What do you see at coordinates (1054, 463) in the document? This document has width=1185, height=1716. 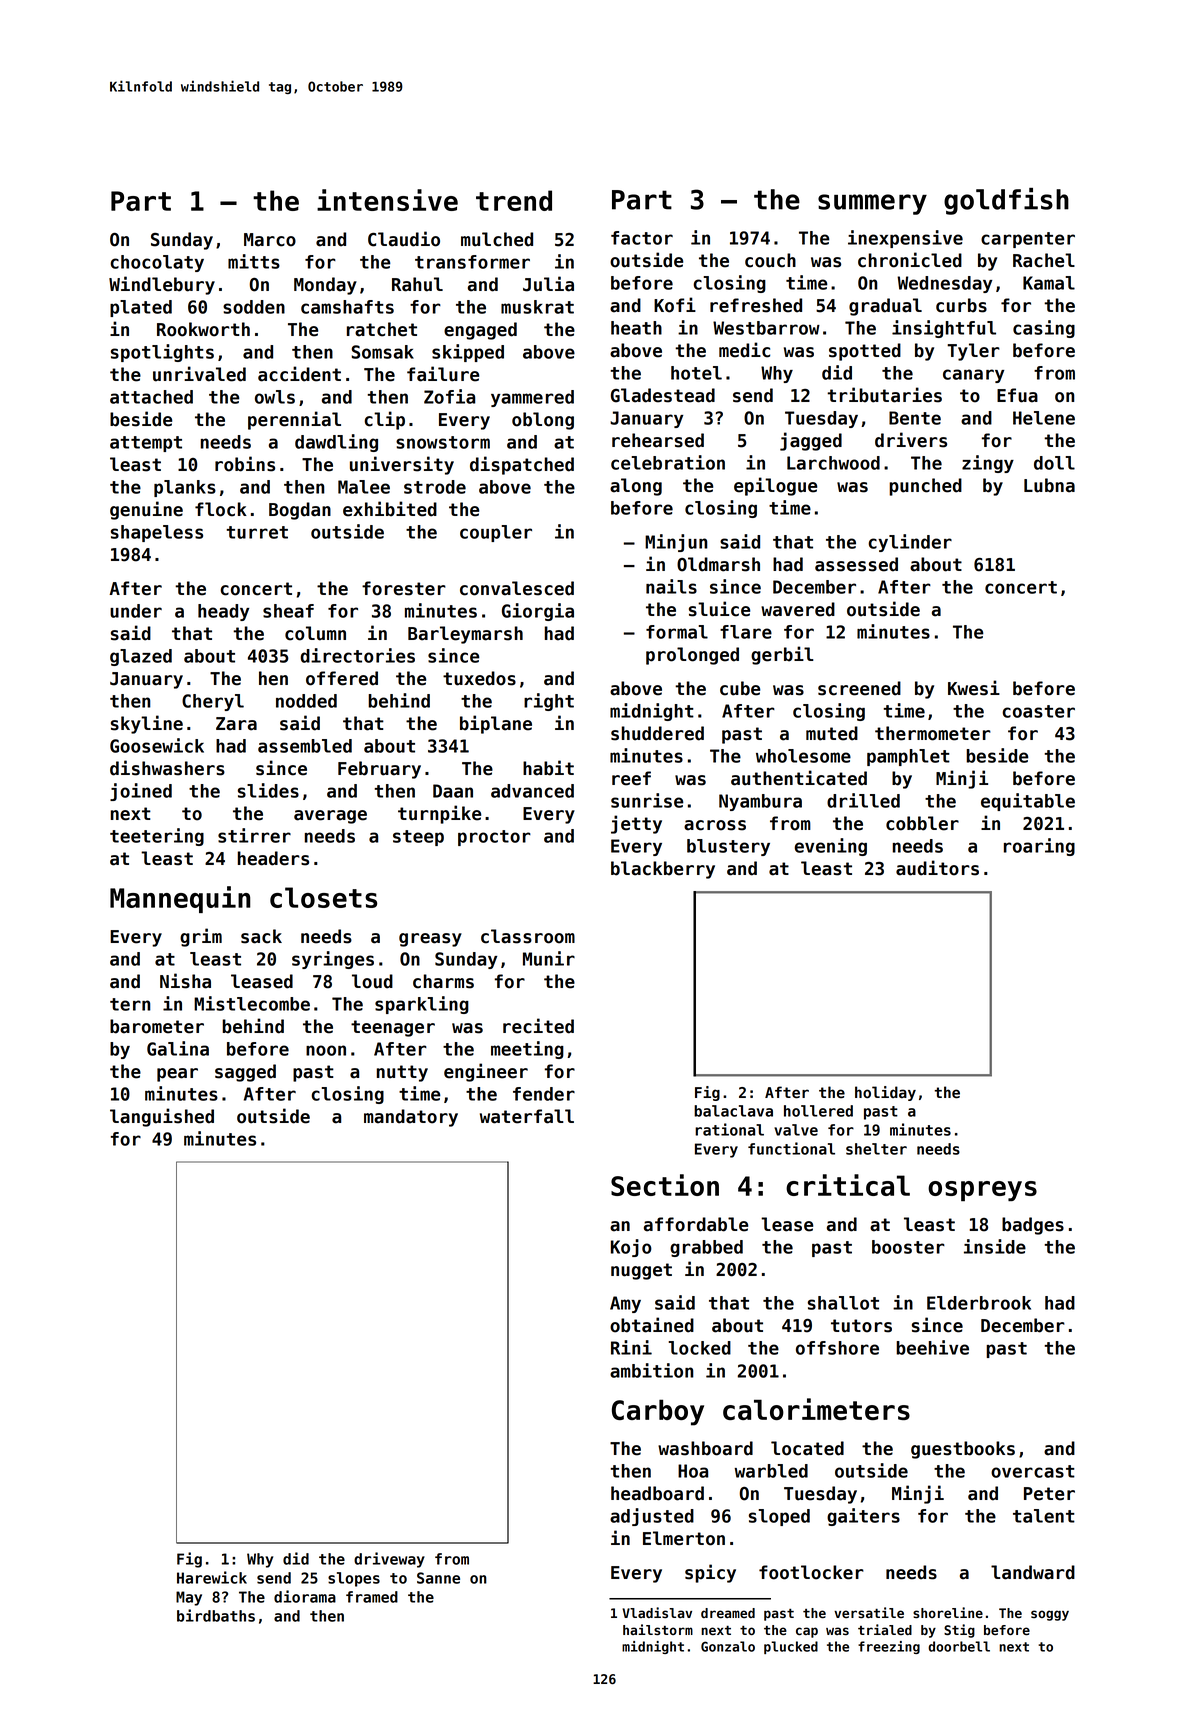 I see `doll` at bounding box center [1054, 463].
